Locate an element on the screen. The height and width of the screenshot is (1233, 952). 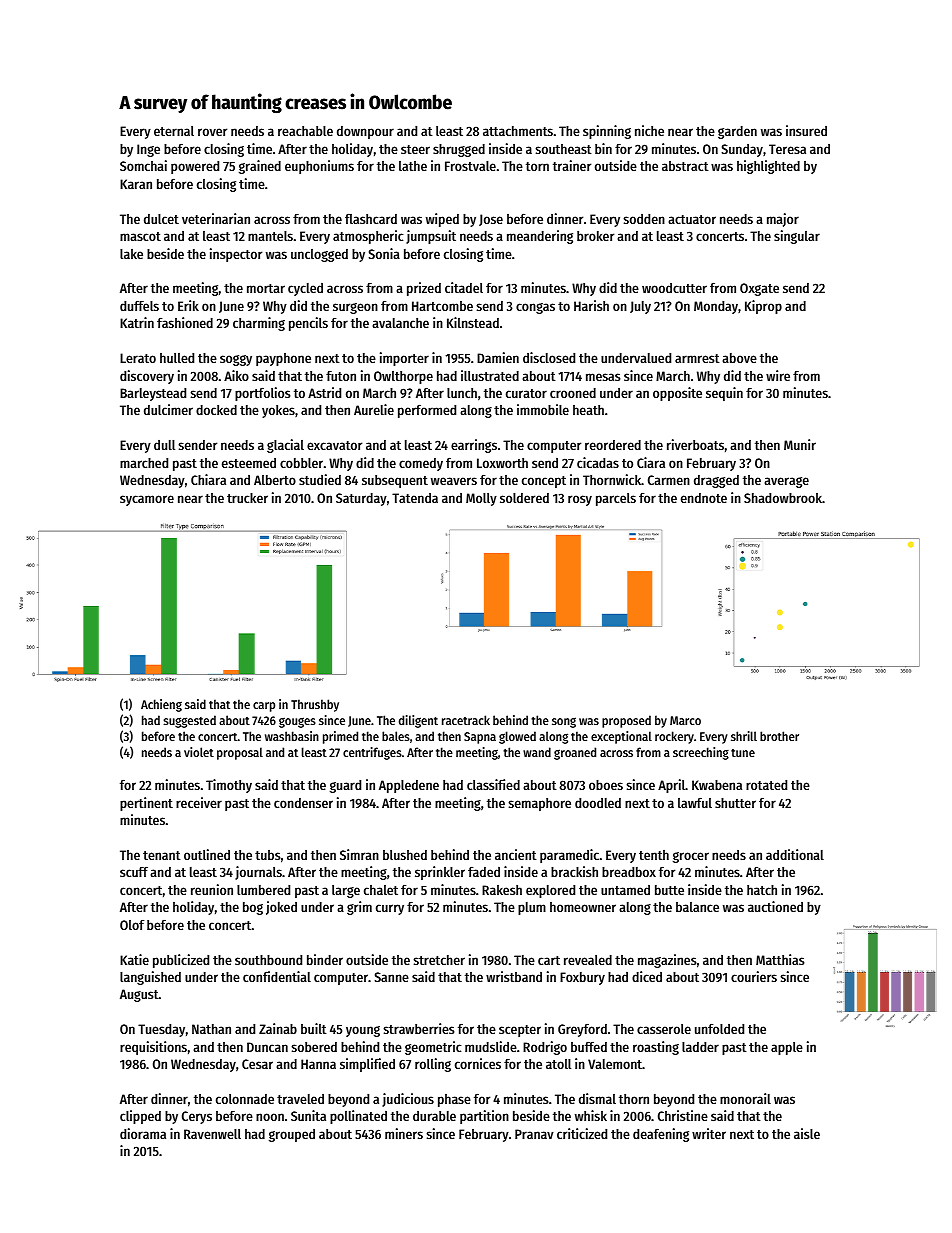
singular is located at coordinates (797, 237).
